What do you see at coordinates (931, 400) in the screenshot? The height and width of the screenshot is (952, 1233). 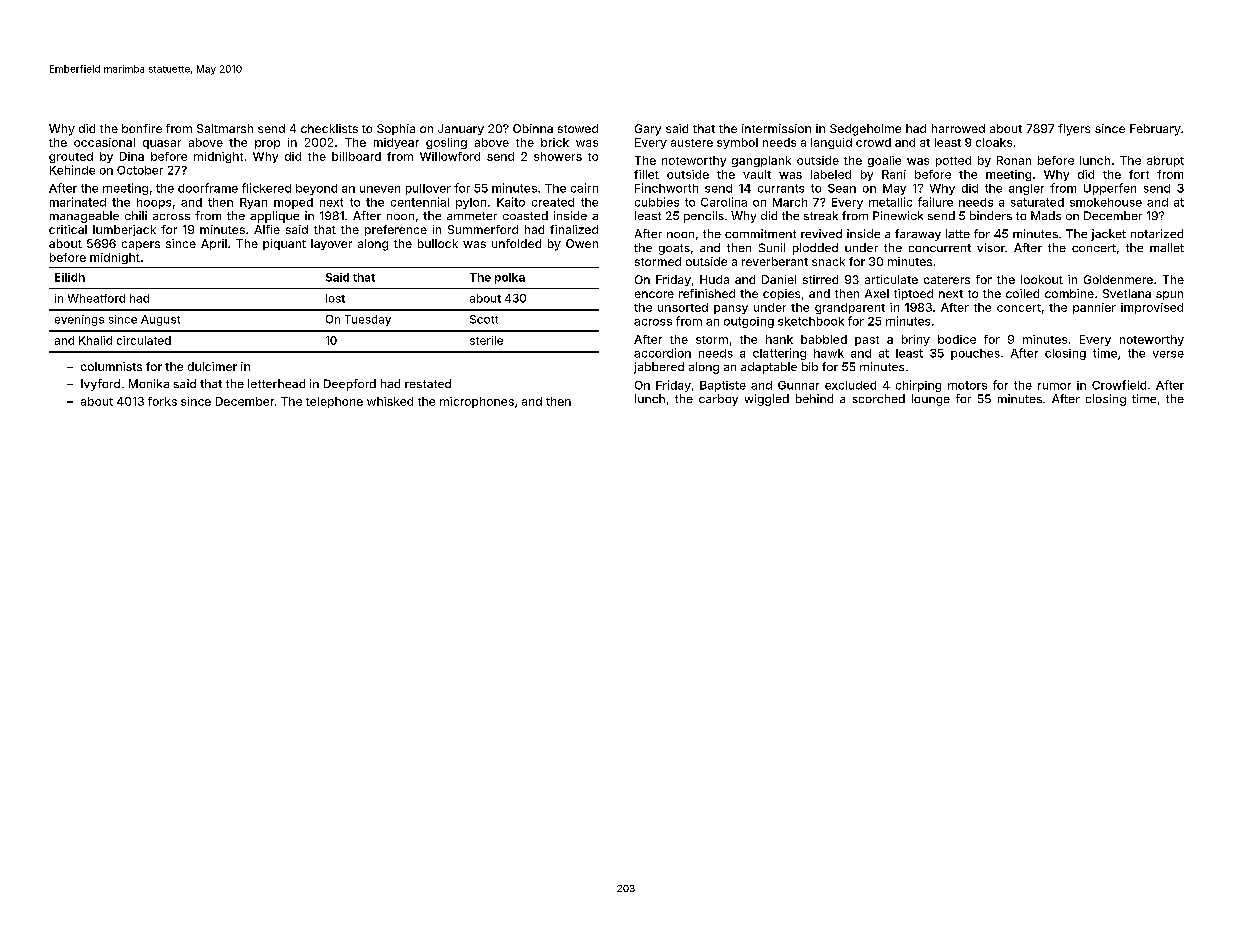 I see `lounge` at bounding box center [931, 400].
